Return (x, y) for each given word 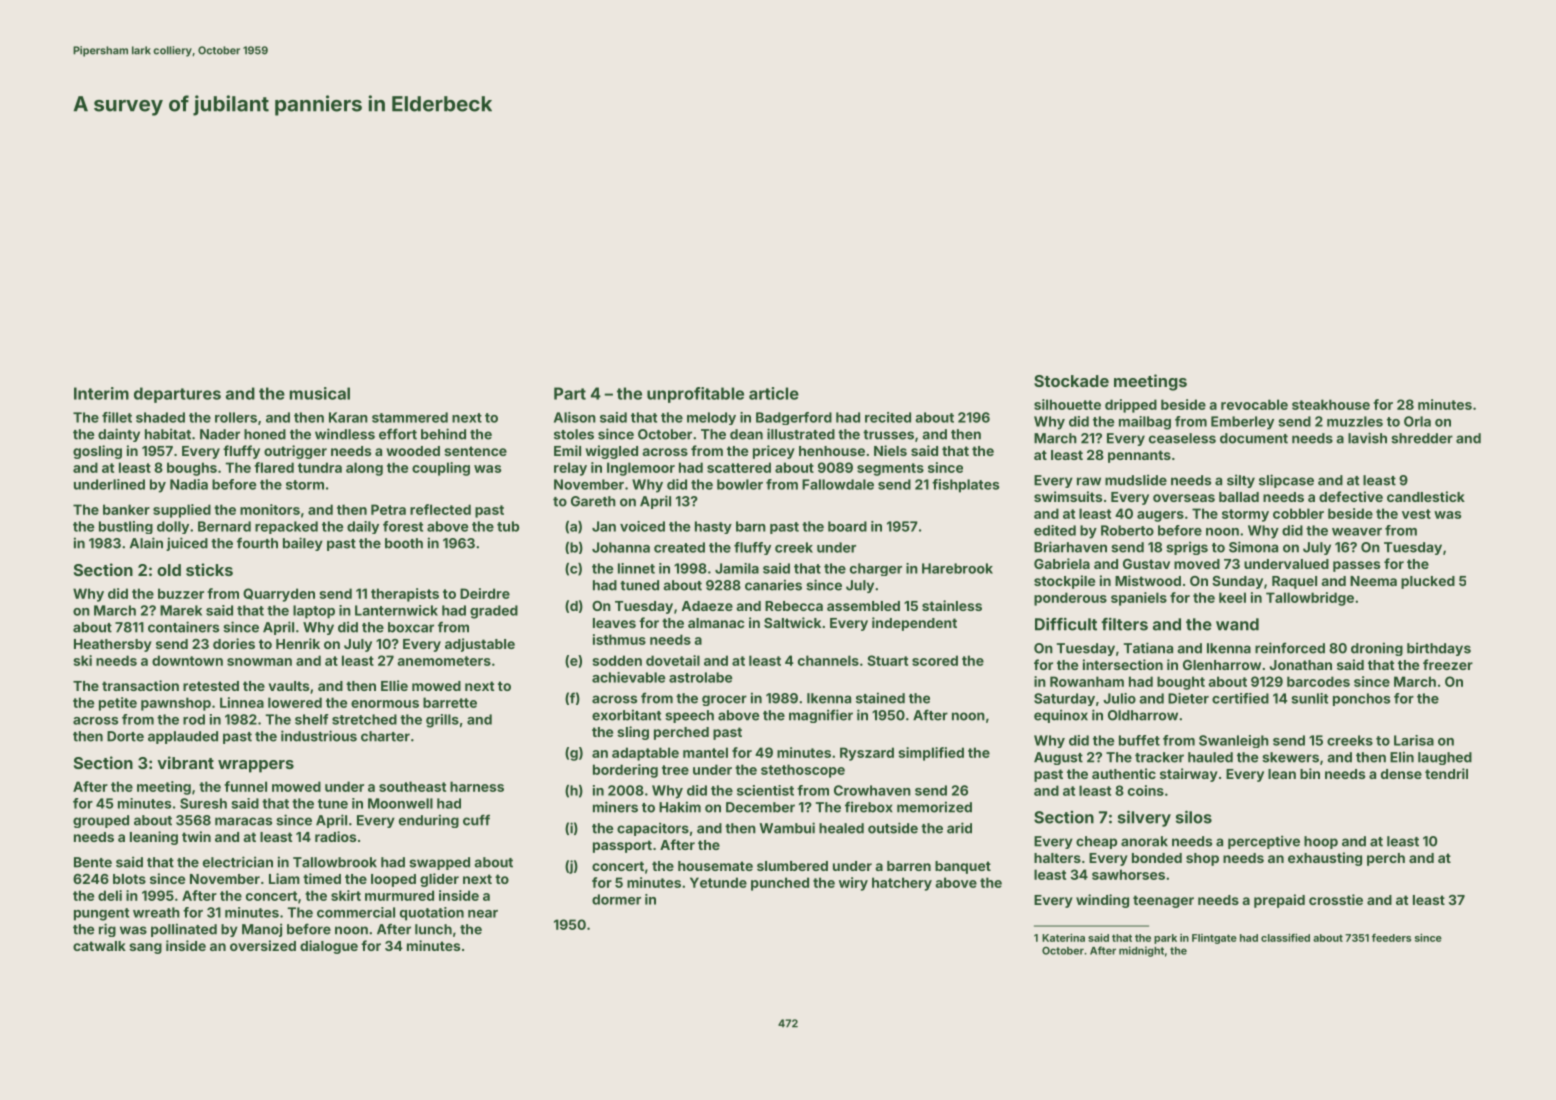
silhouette (1067, 404)
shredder (1422, 438)
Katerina (1063, 937)
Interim (101, 393)
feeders (1391, 938)
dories (234, 643)
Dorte (125, 736)
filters (1124, 624)
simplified (931, 754)
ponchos (1361, 699)
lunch (433, 929)
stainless (952, 605)
